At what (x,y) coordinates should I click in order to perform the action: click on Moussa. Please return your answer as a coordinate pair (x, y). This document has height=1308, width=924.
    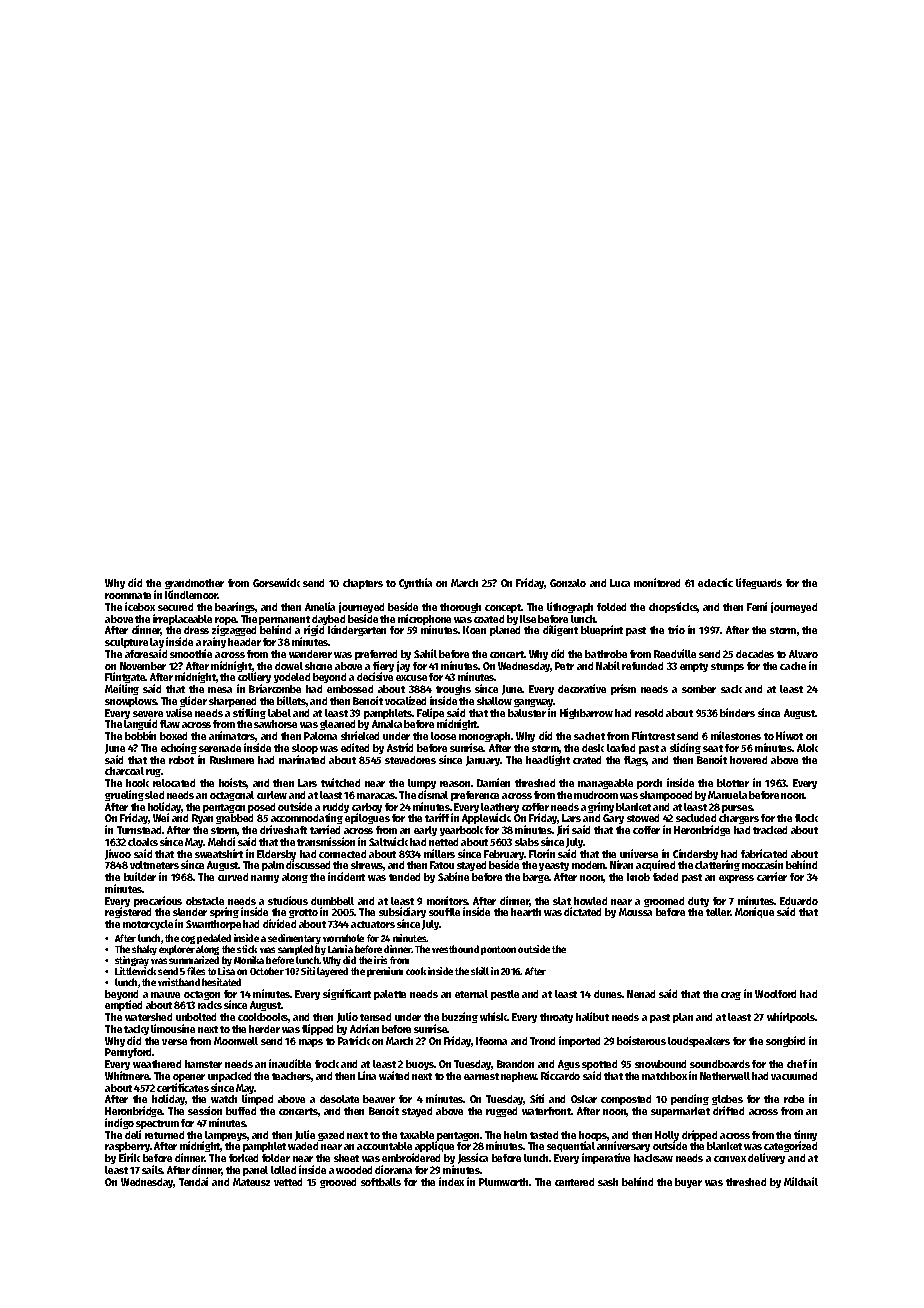
    Looking at the image, I should click on (635, 912).
